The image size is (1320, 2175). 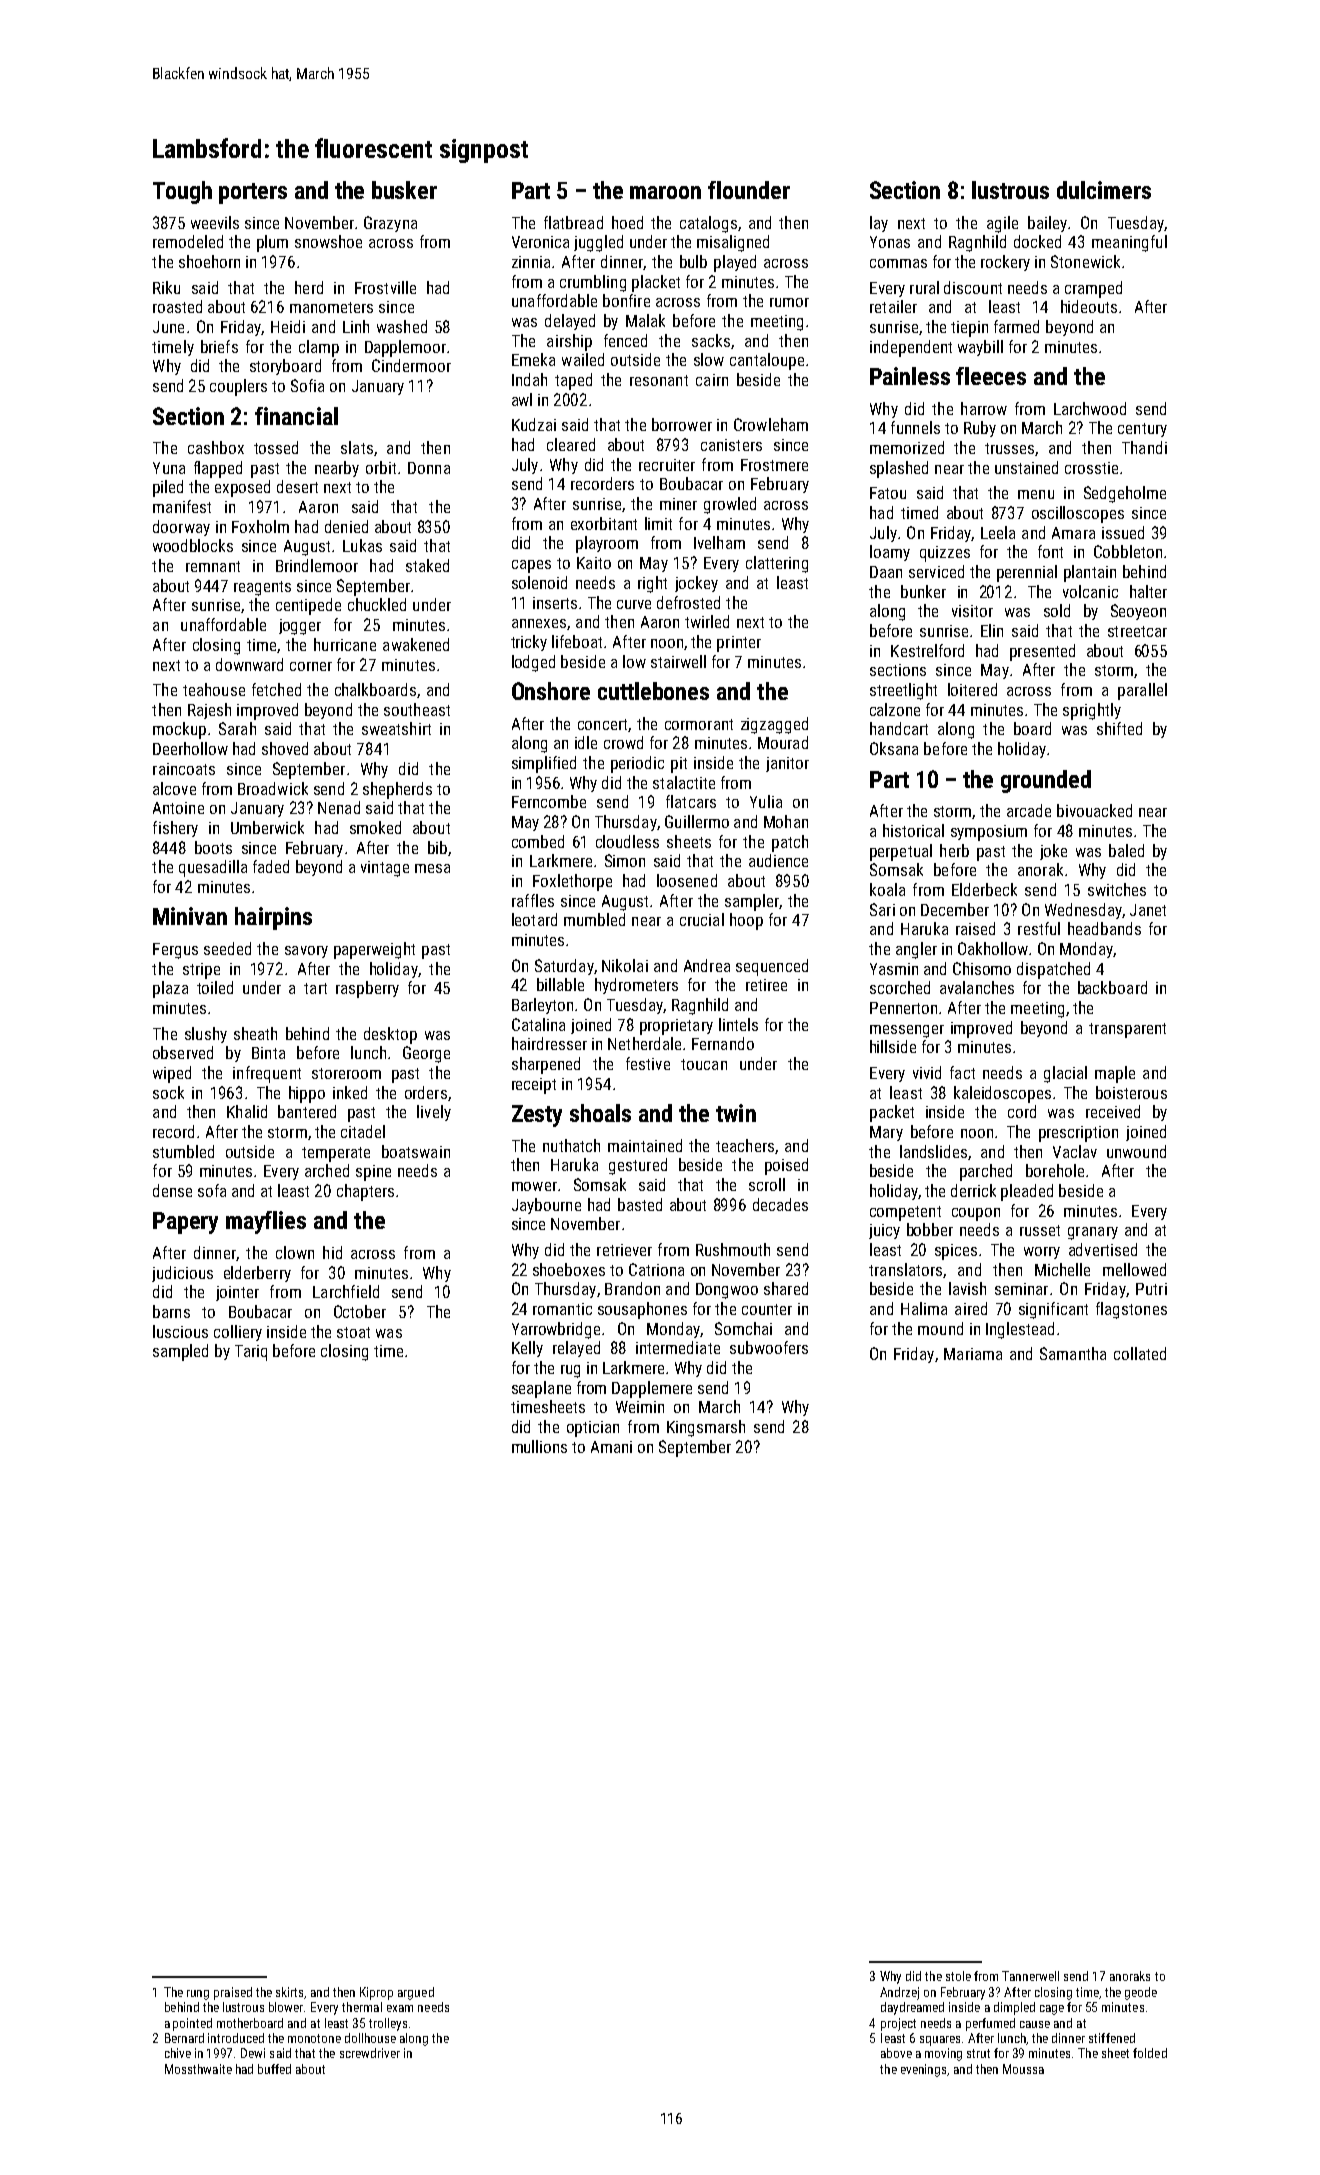 What do you see at coordinates (247, 1111) in the screenshot?
I see `Khalid` at bounding box center [247, 1111].
